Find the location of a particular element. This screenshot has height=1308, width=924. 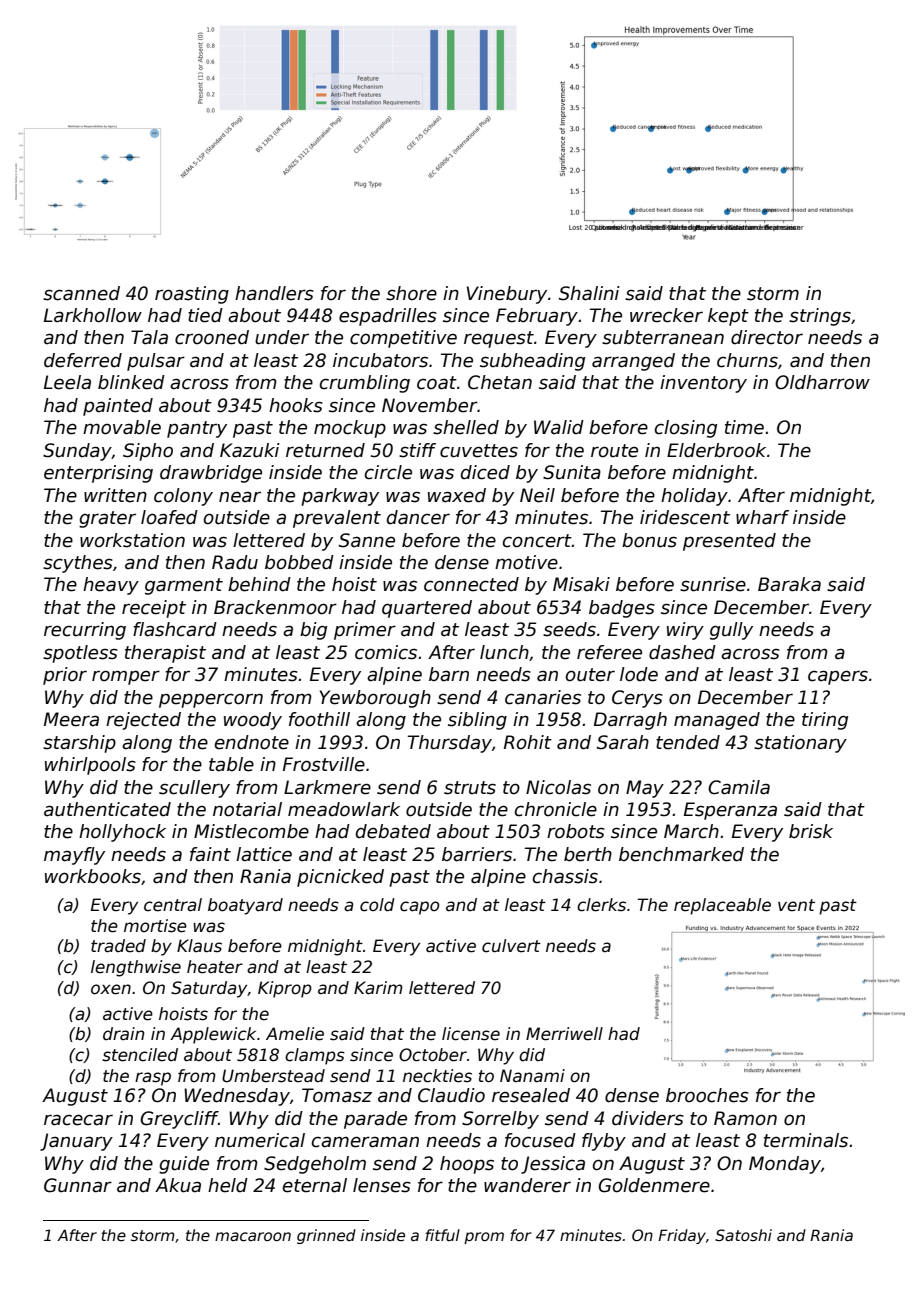

wanderer is located at coordinates (527, 1185).
